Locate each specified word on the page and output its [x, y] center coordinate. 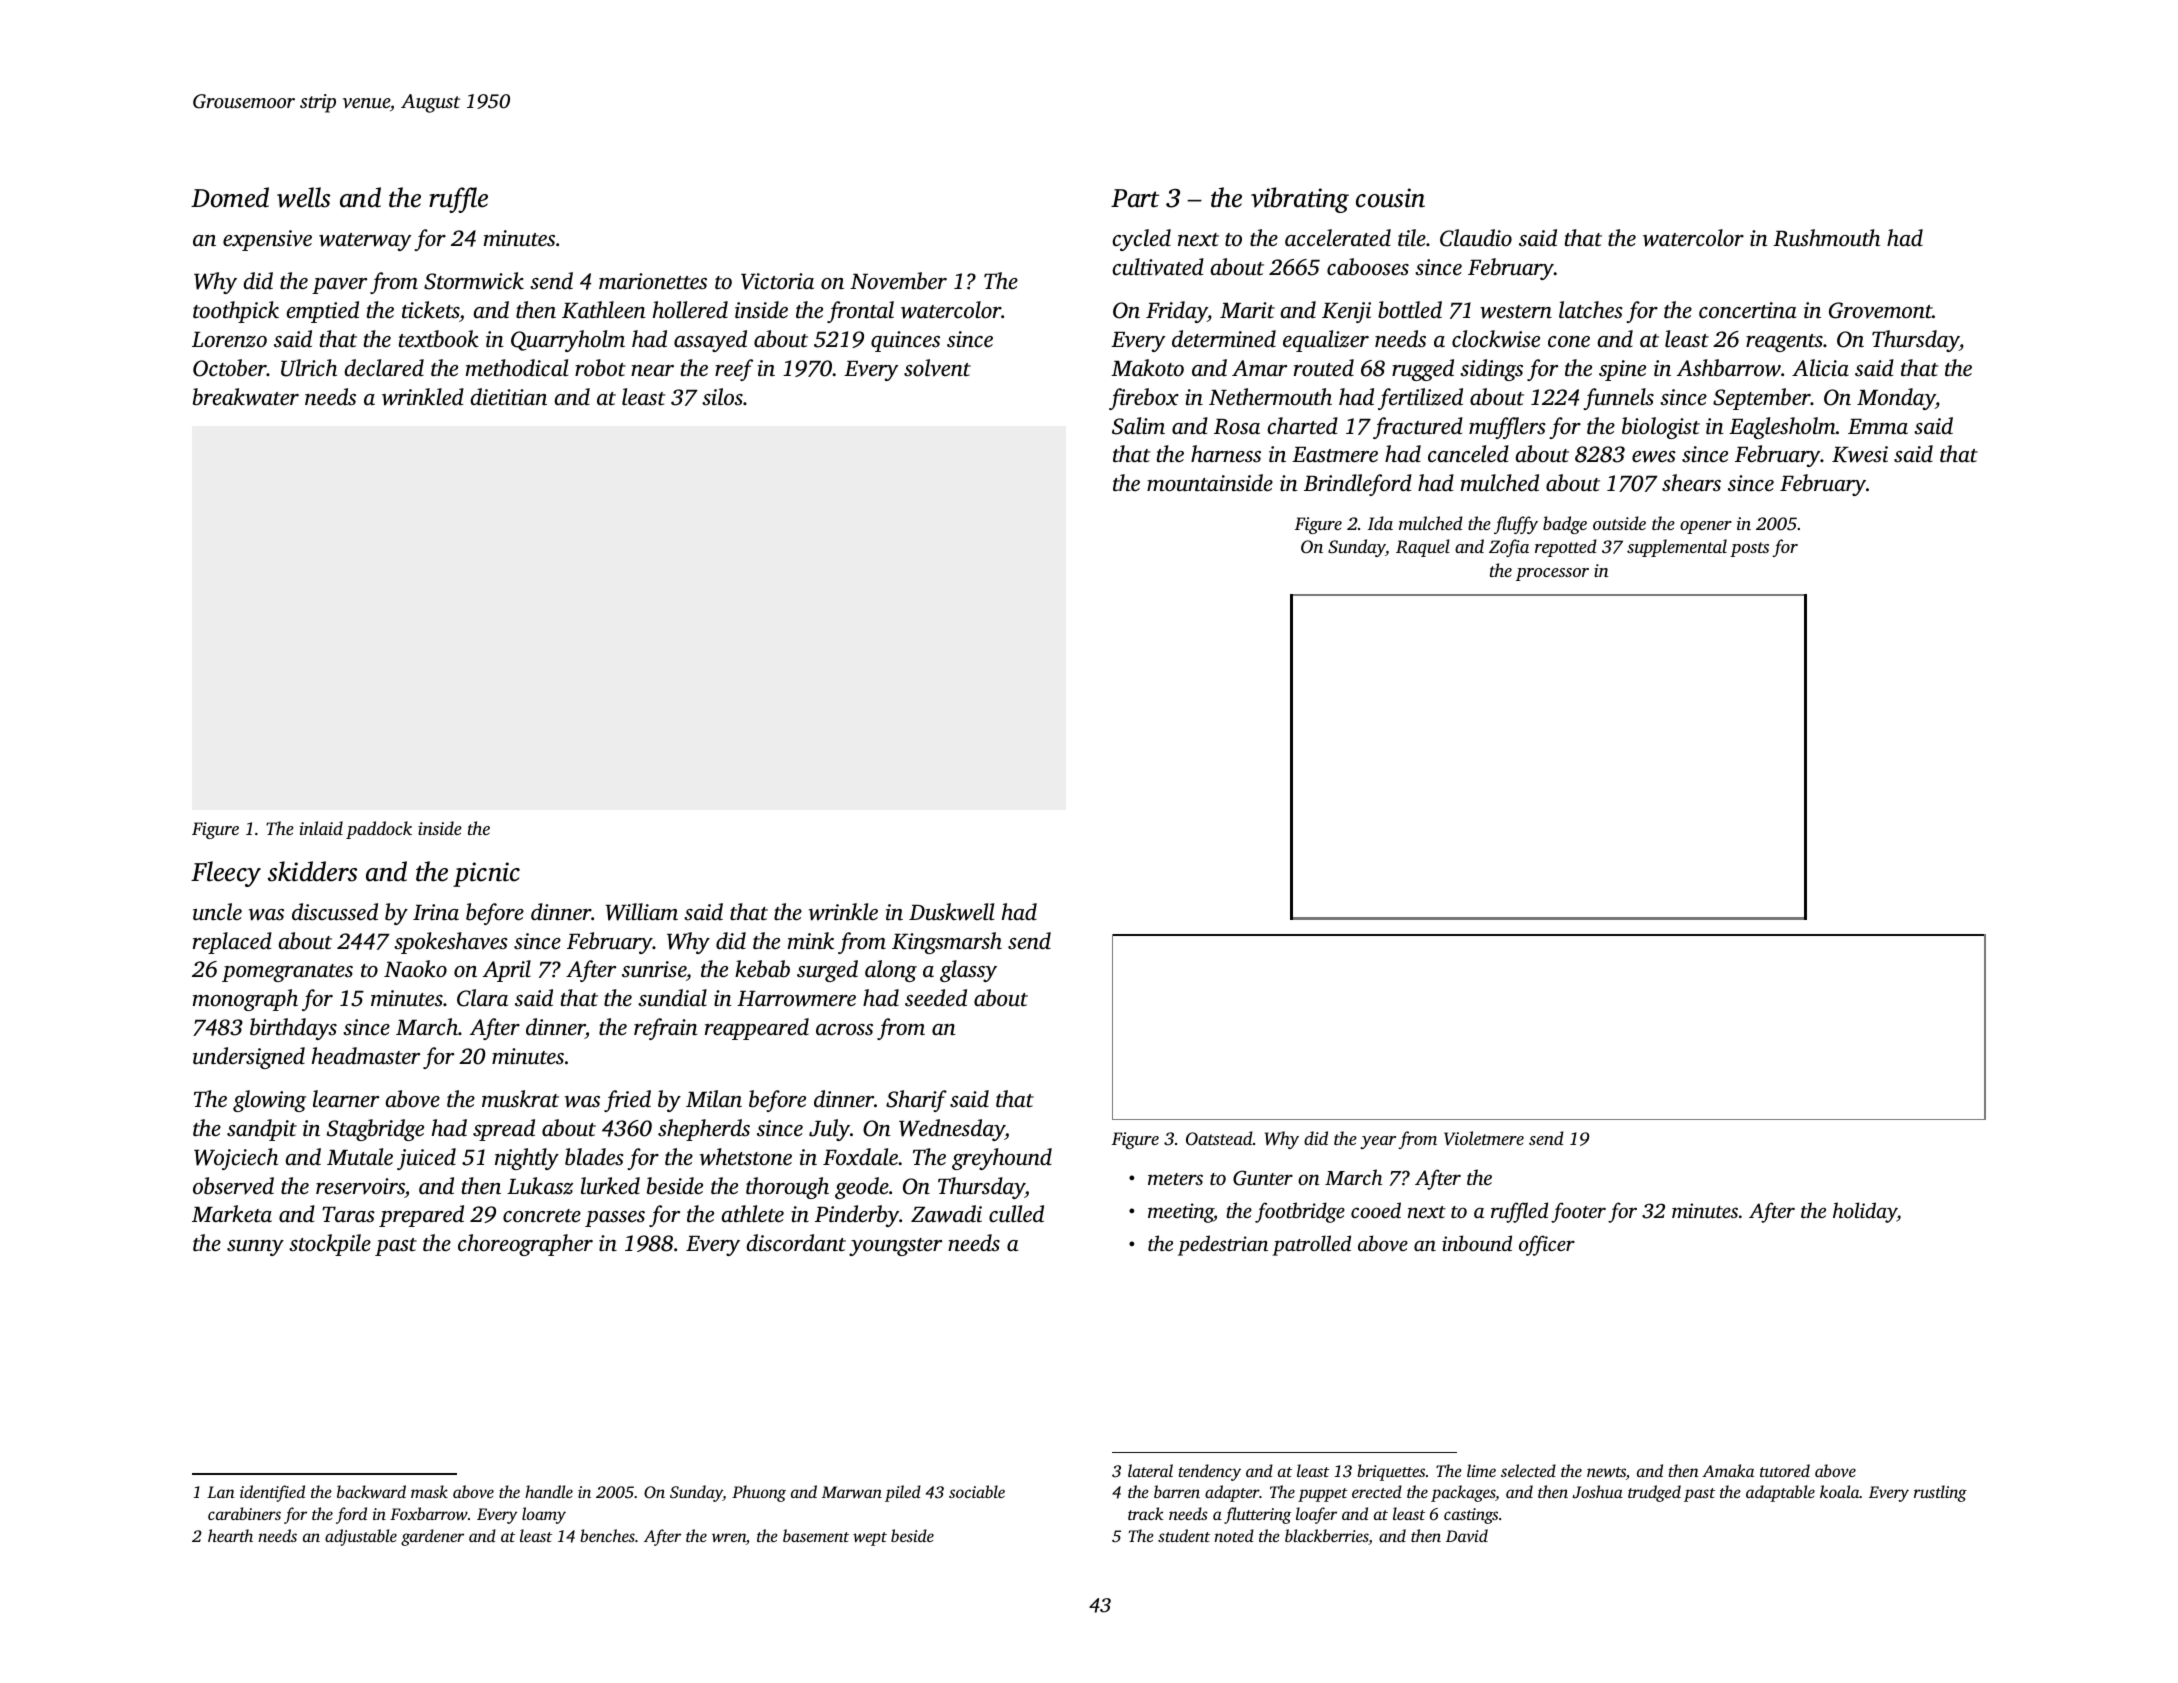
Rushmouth [1826, 238]
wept [870, 1539]
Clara [482, 998]
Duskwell [951, 912]
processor [1552, 574]
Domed [230, 197]
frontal [860, 312]
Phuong [759, 1493]
